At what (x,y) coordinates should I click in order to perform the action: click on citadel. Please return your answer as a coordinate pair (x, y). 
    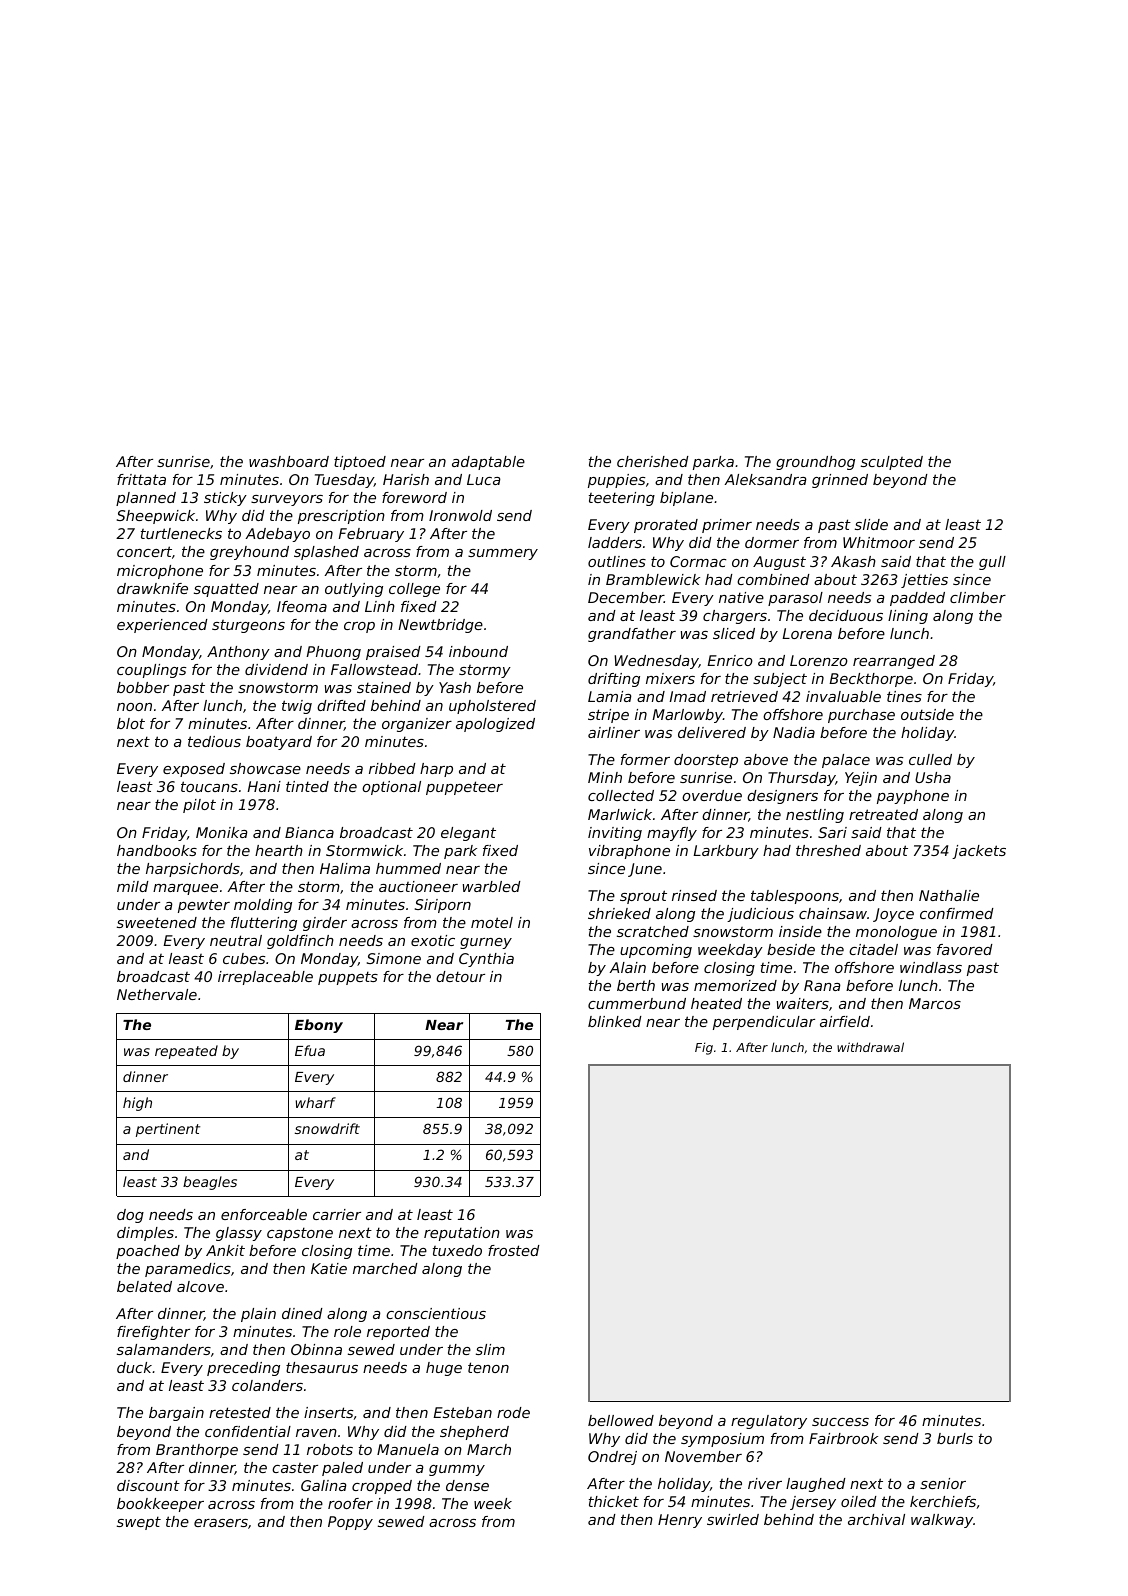
    Looking at the image, I should click on (873, 949).
